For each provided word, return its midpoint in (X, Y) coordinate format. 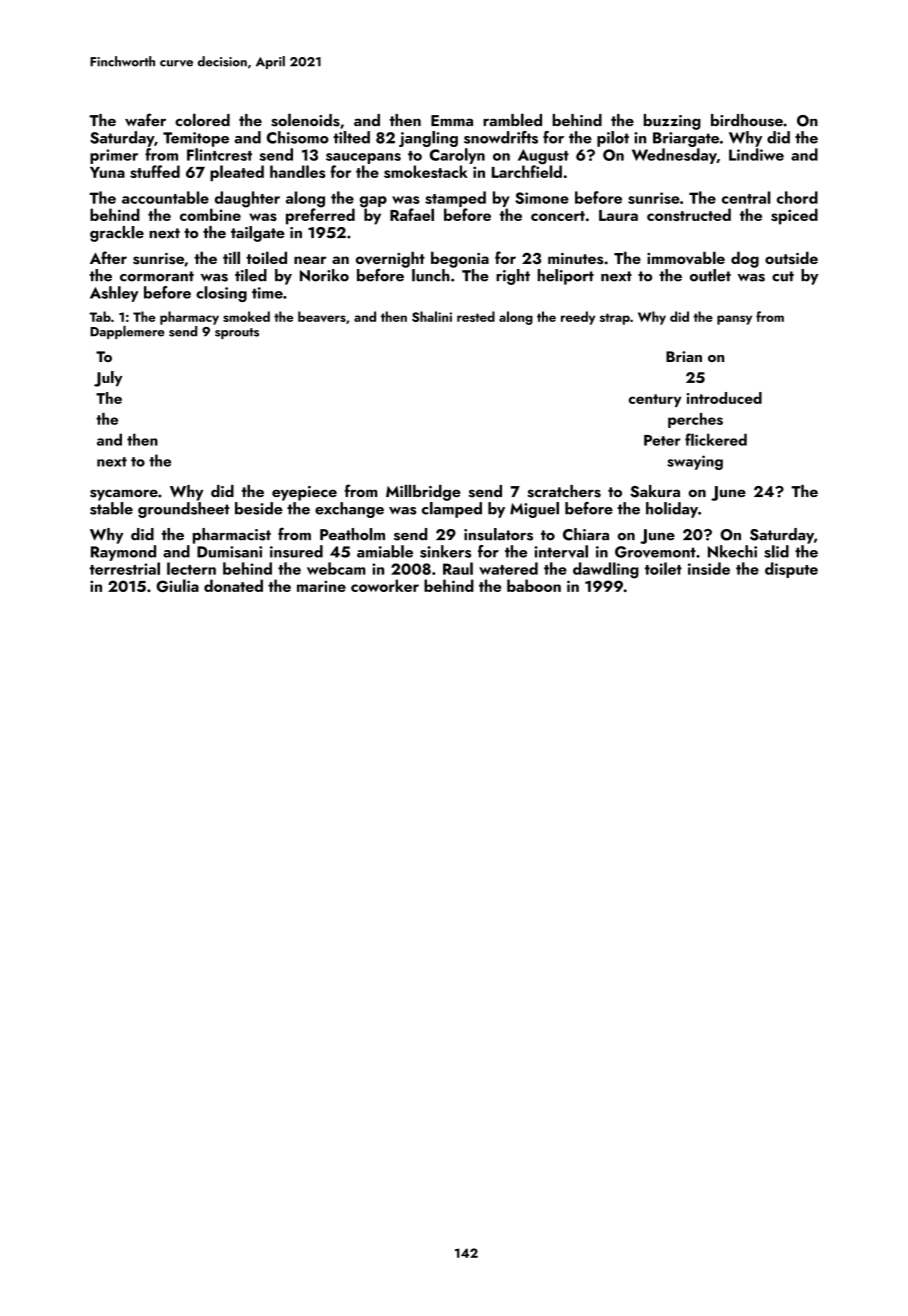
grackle (117, 234)
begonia (460, 259)
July (108, 379)
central (746, 197)
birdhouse (747, 120)
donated (233, 585)
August (543, 157)
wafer (145, 119)
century (655, 400)
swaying (695, 462)
